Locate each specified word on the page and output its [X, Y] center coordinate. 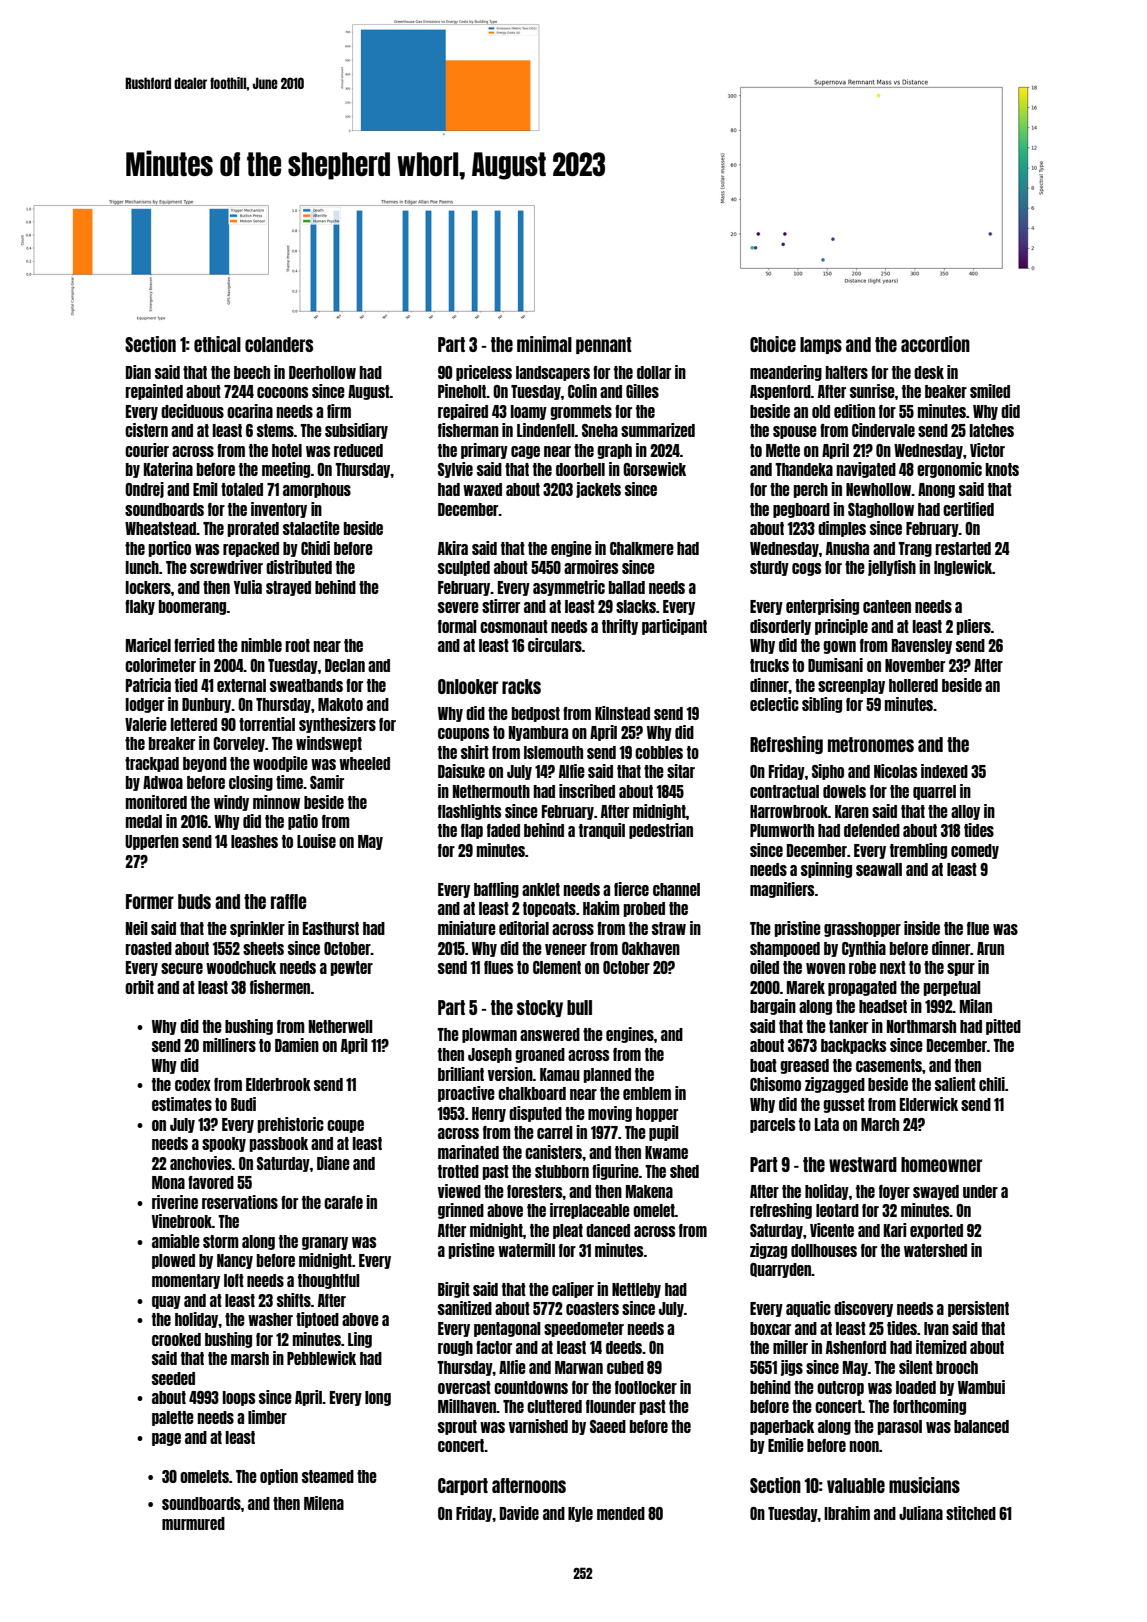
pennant [604, 345]
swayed [936, 1192]
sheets [263, 948]
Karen [852, 811]
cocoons [282, 392]
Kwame [666, 1152]
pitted [1003, 1027]
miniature [467, 928]
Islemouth [553, 752]
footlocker [646, 1387]
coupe [345, 1126]
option [279, 1477]
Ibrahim [847, 1513]
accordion [935, 344]
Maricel [148, 645]
